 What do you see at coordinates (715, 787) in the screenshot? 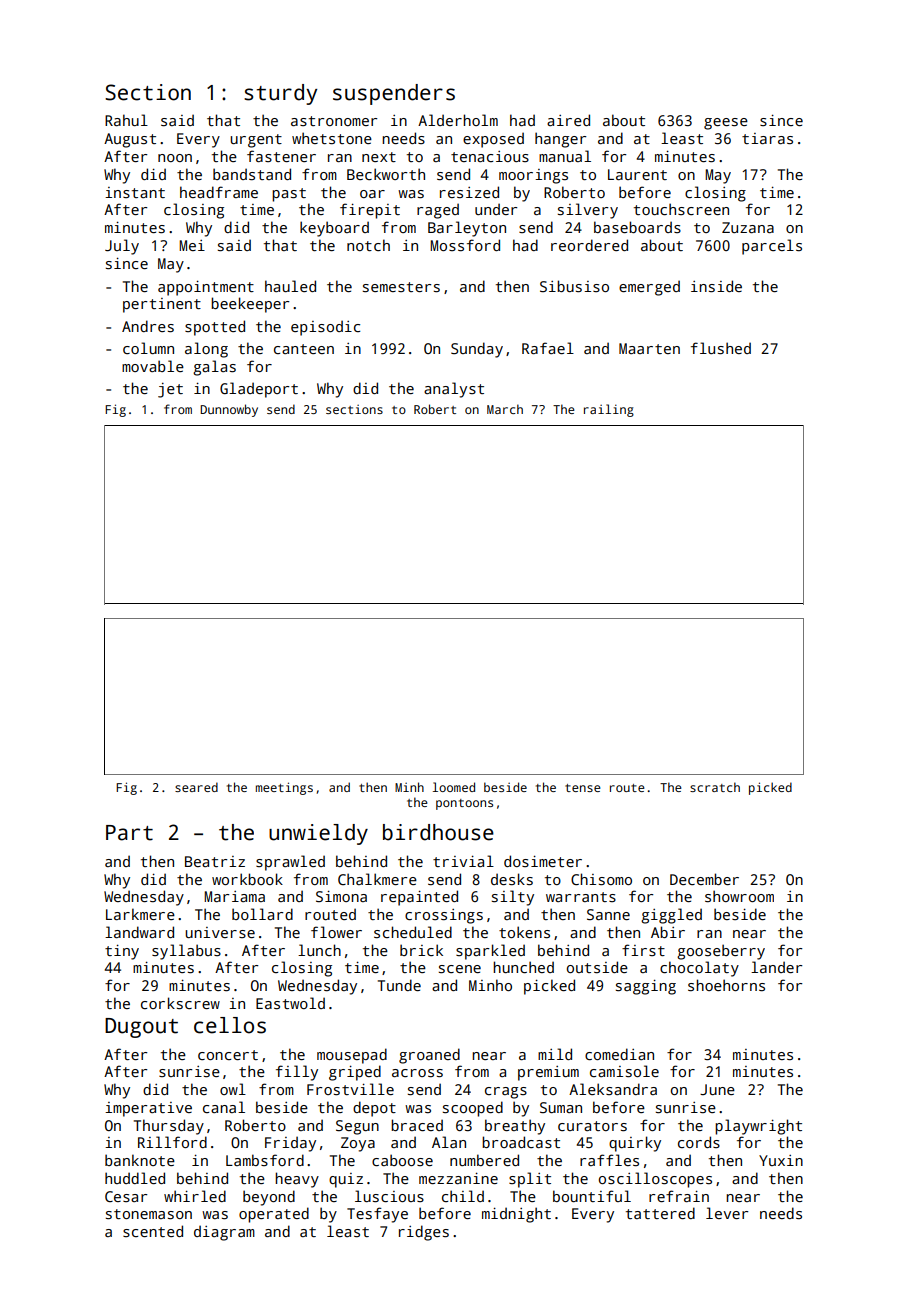
I see `scratch` at bounding box center [715, 787].
